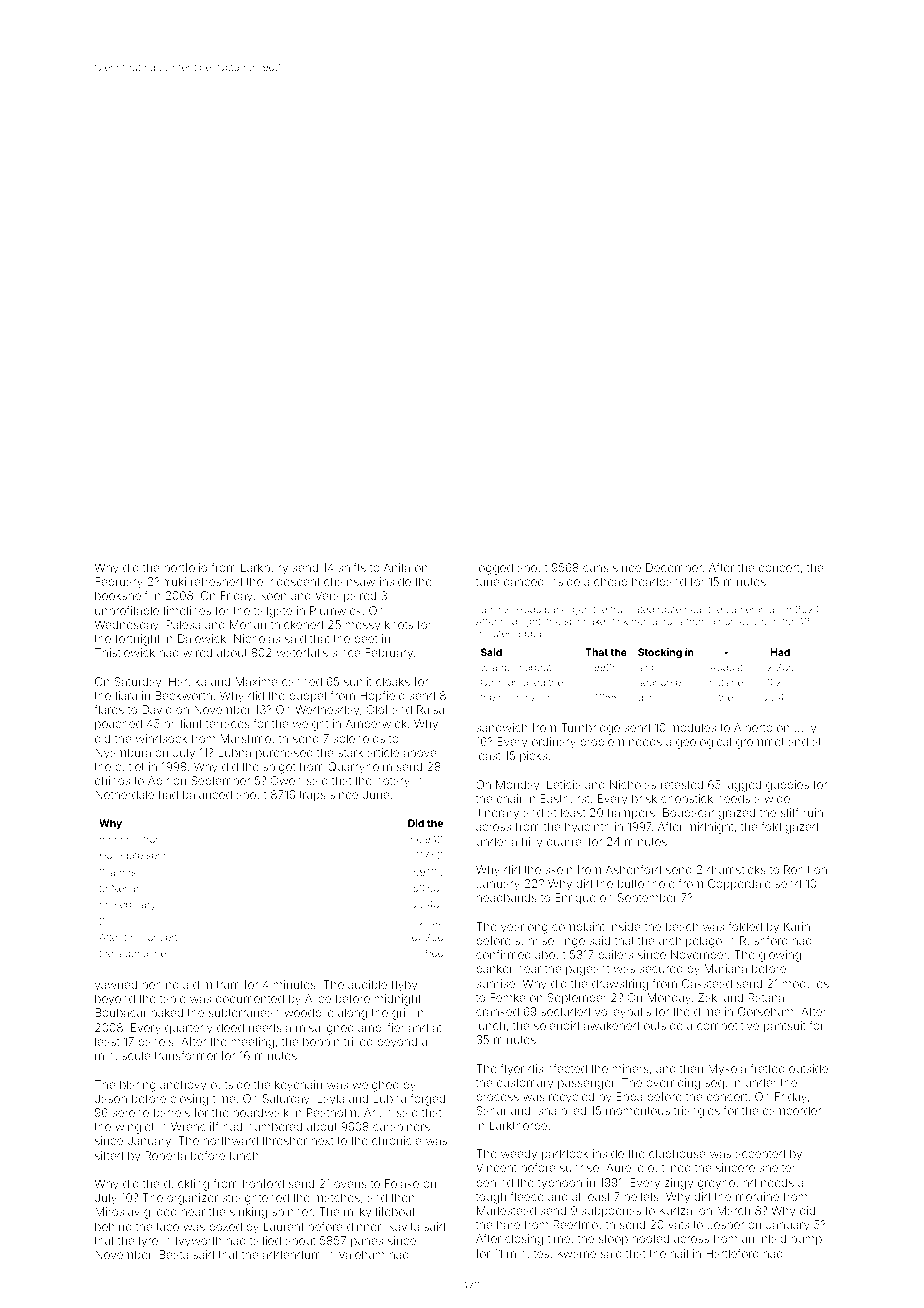 Image resolution: width=924 pixels, height=1308 pixels. What do you see at coordinates (557, 1068) in the page?
I see `disinfected` at bounding box center [557, 1068].
